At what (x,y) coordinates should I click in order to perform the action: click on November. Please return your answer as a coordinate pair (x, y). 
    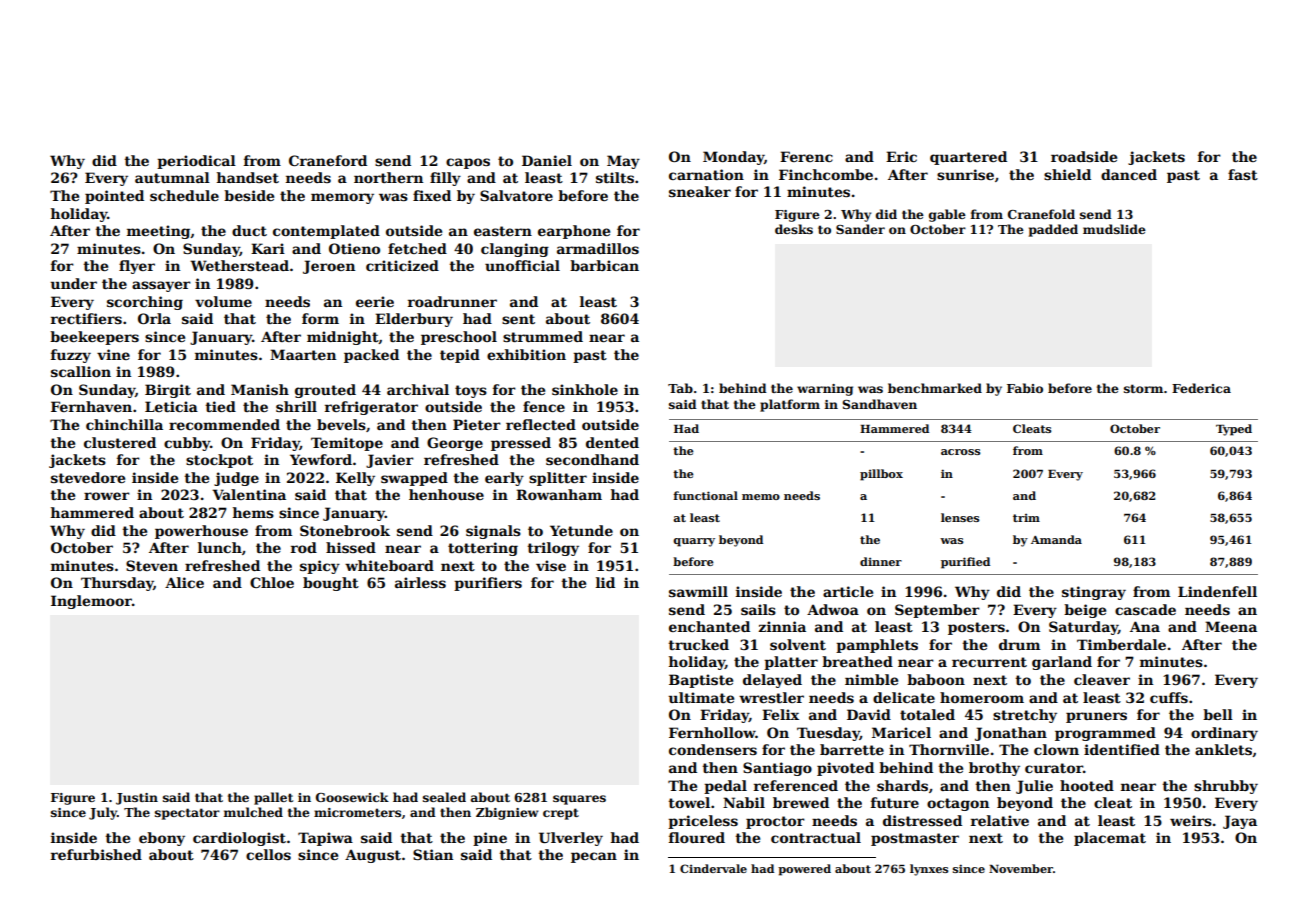
    Looking at the image, I should click on (1021, 868).
